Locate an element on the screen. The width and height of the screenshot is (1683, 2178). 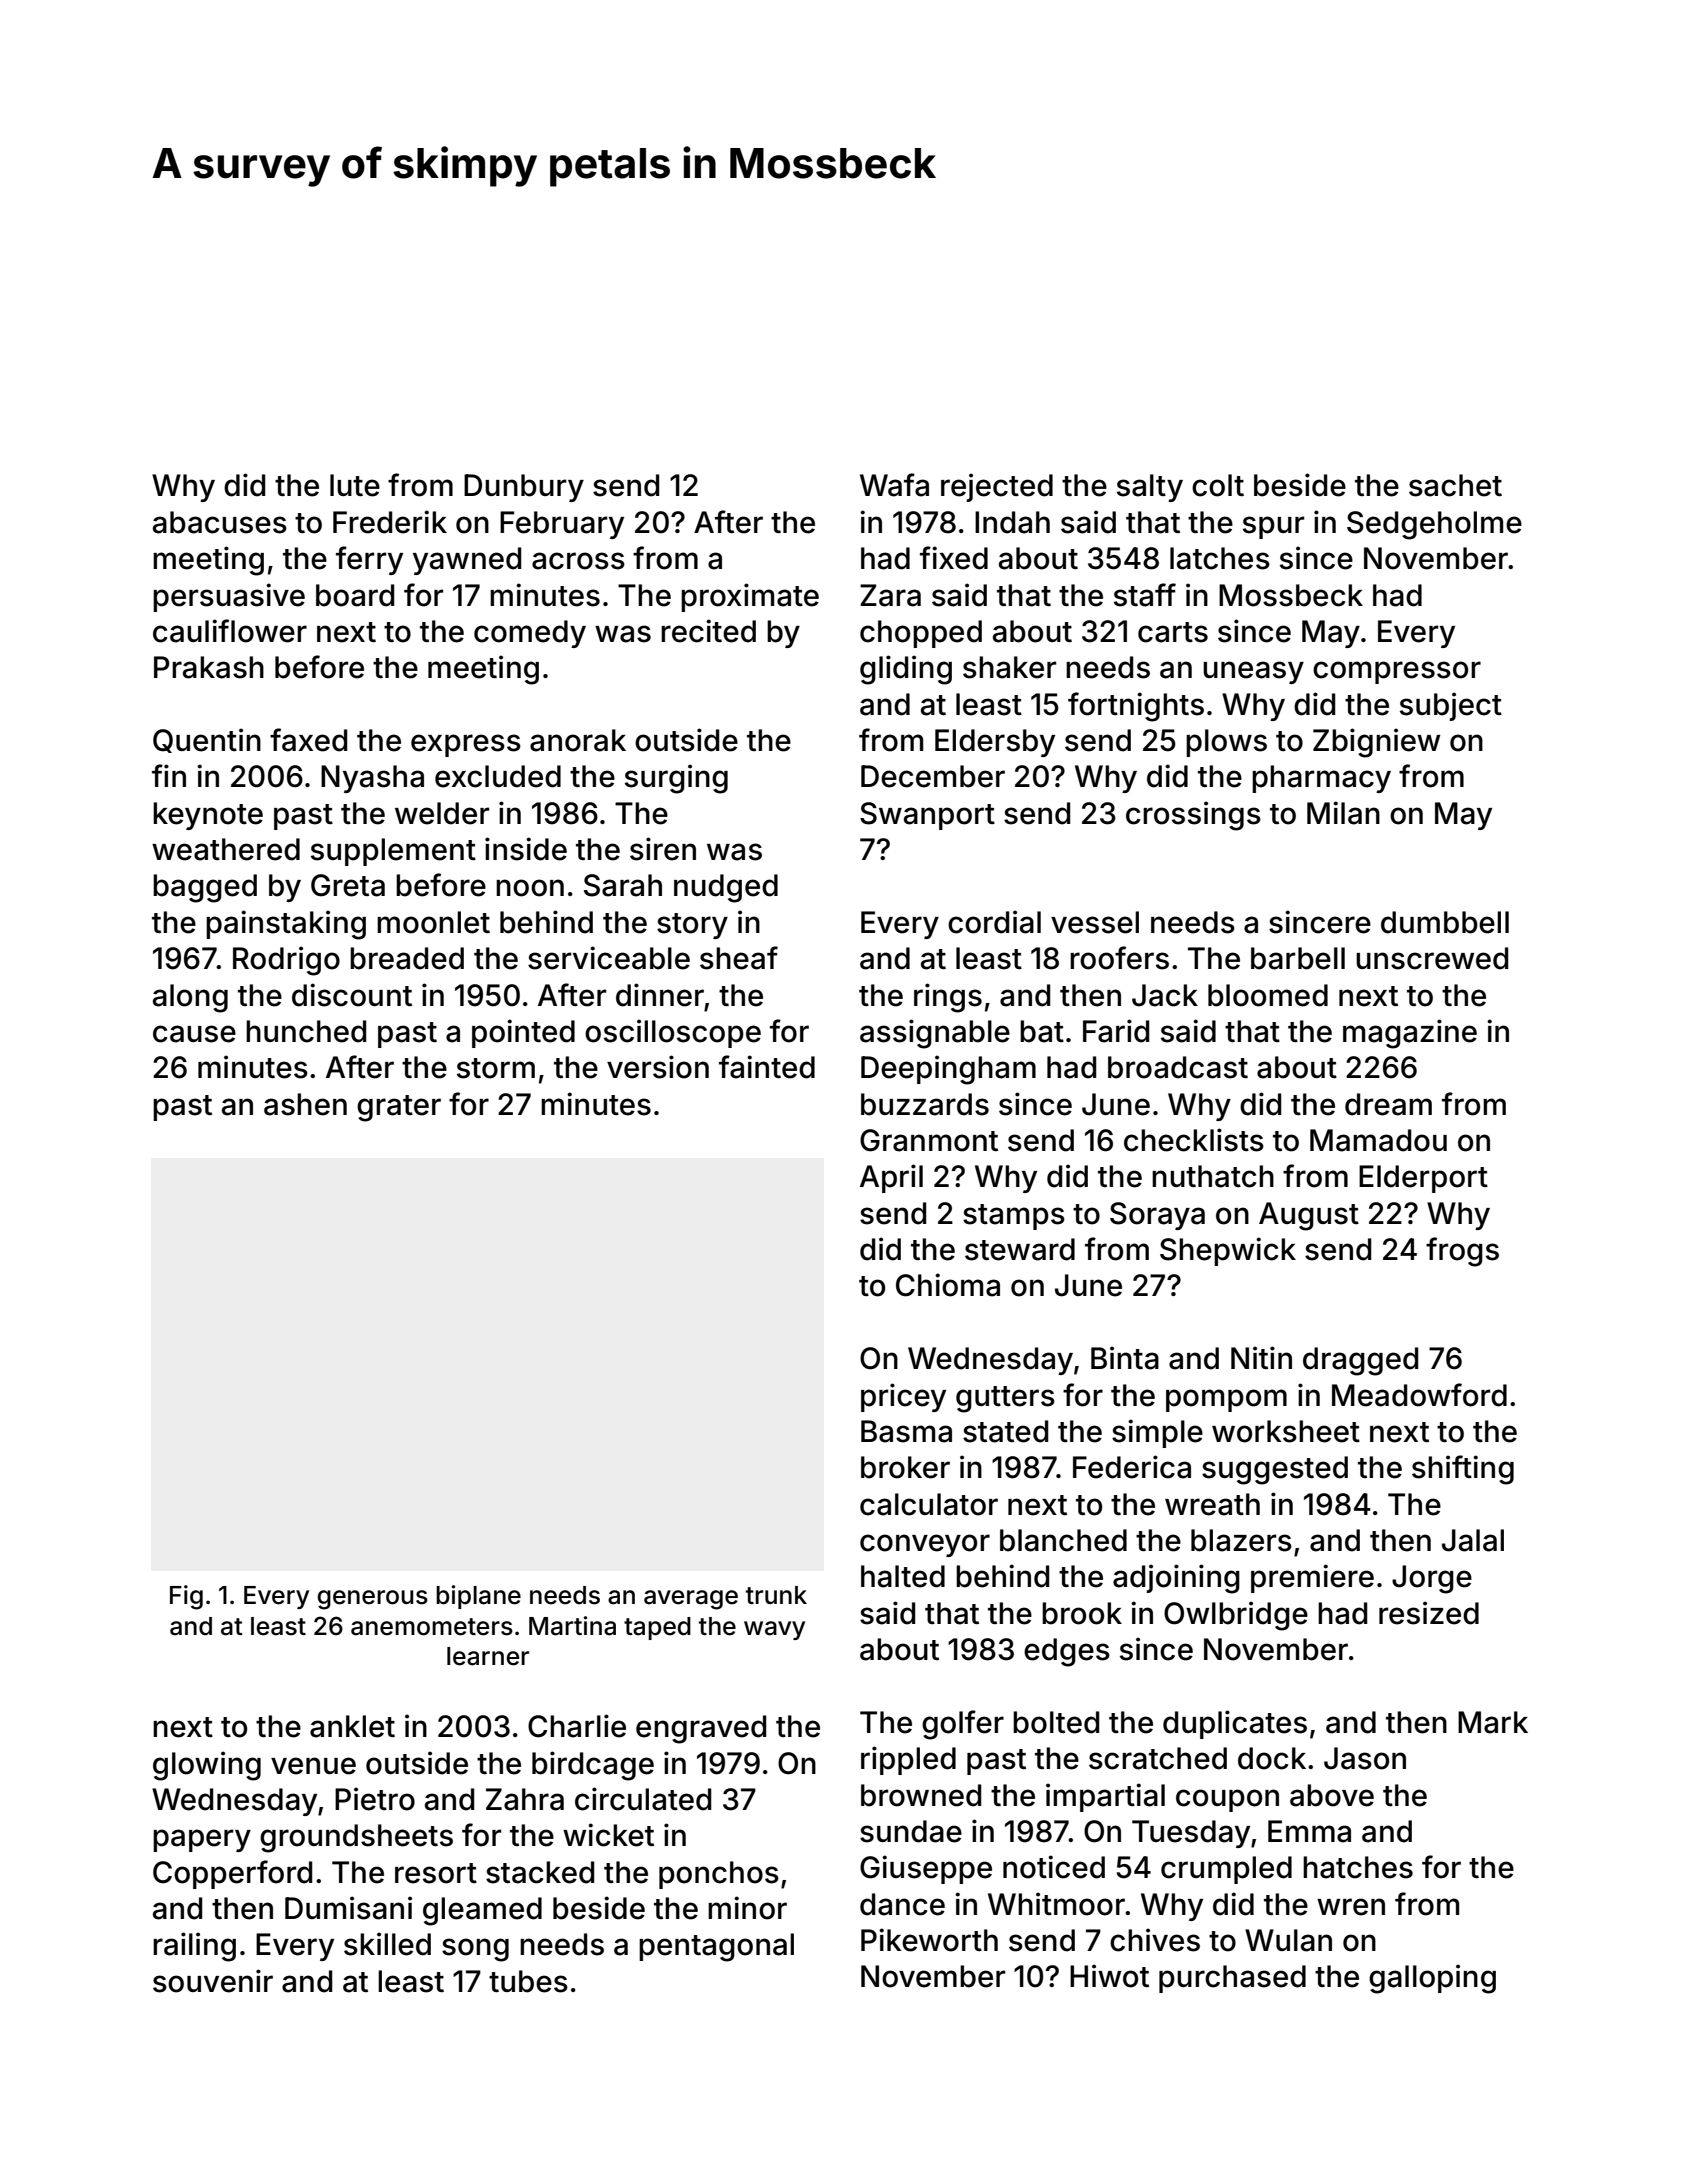
biplane is located at coordinates (478, 1597).
